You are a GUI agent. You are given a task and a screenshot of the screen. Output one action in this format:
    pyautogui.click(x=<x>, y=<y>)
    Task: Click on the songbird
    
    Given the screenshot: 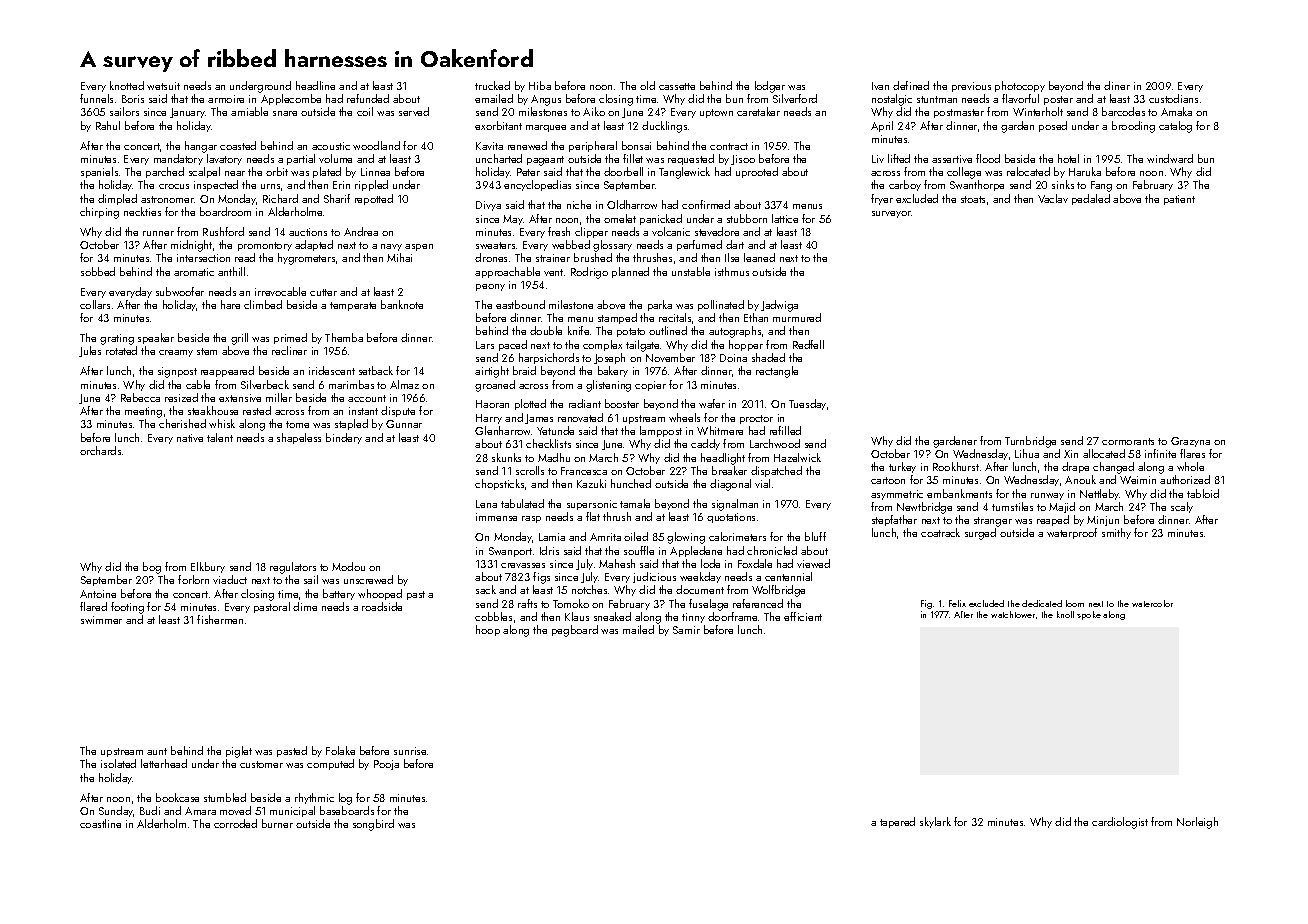 What is the action you would take?
    pyautogui.click(x=373, y=825)
